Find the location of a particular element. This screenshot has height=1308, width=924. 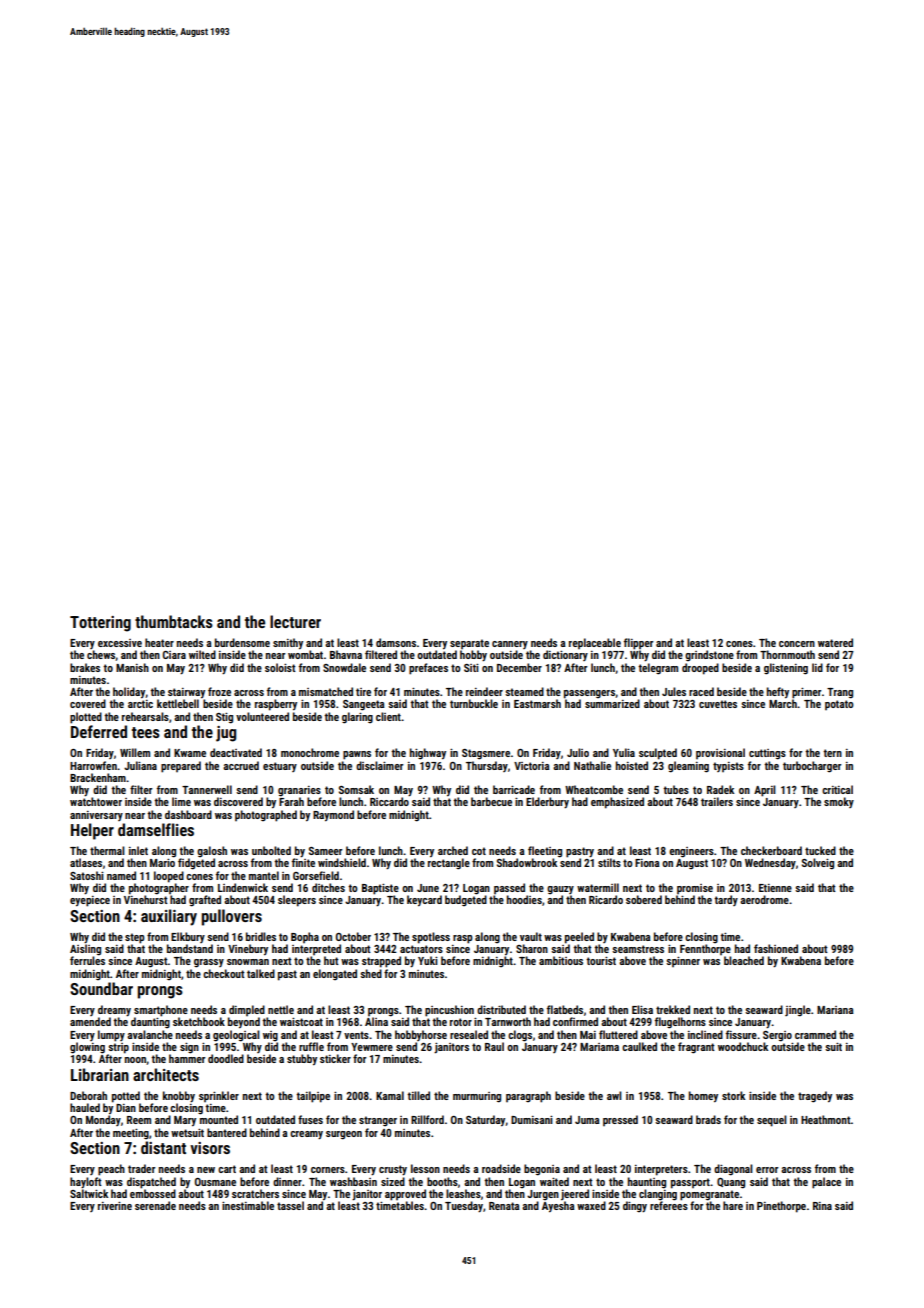

concern is located at coordinates (797, 644).
